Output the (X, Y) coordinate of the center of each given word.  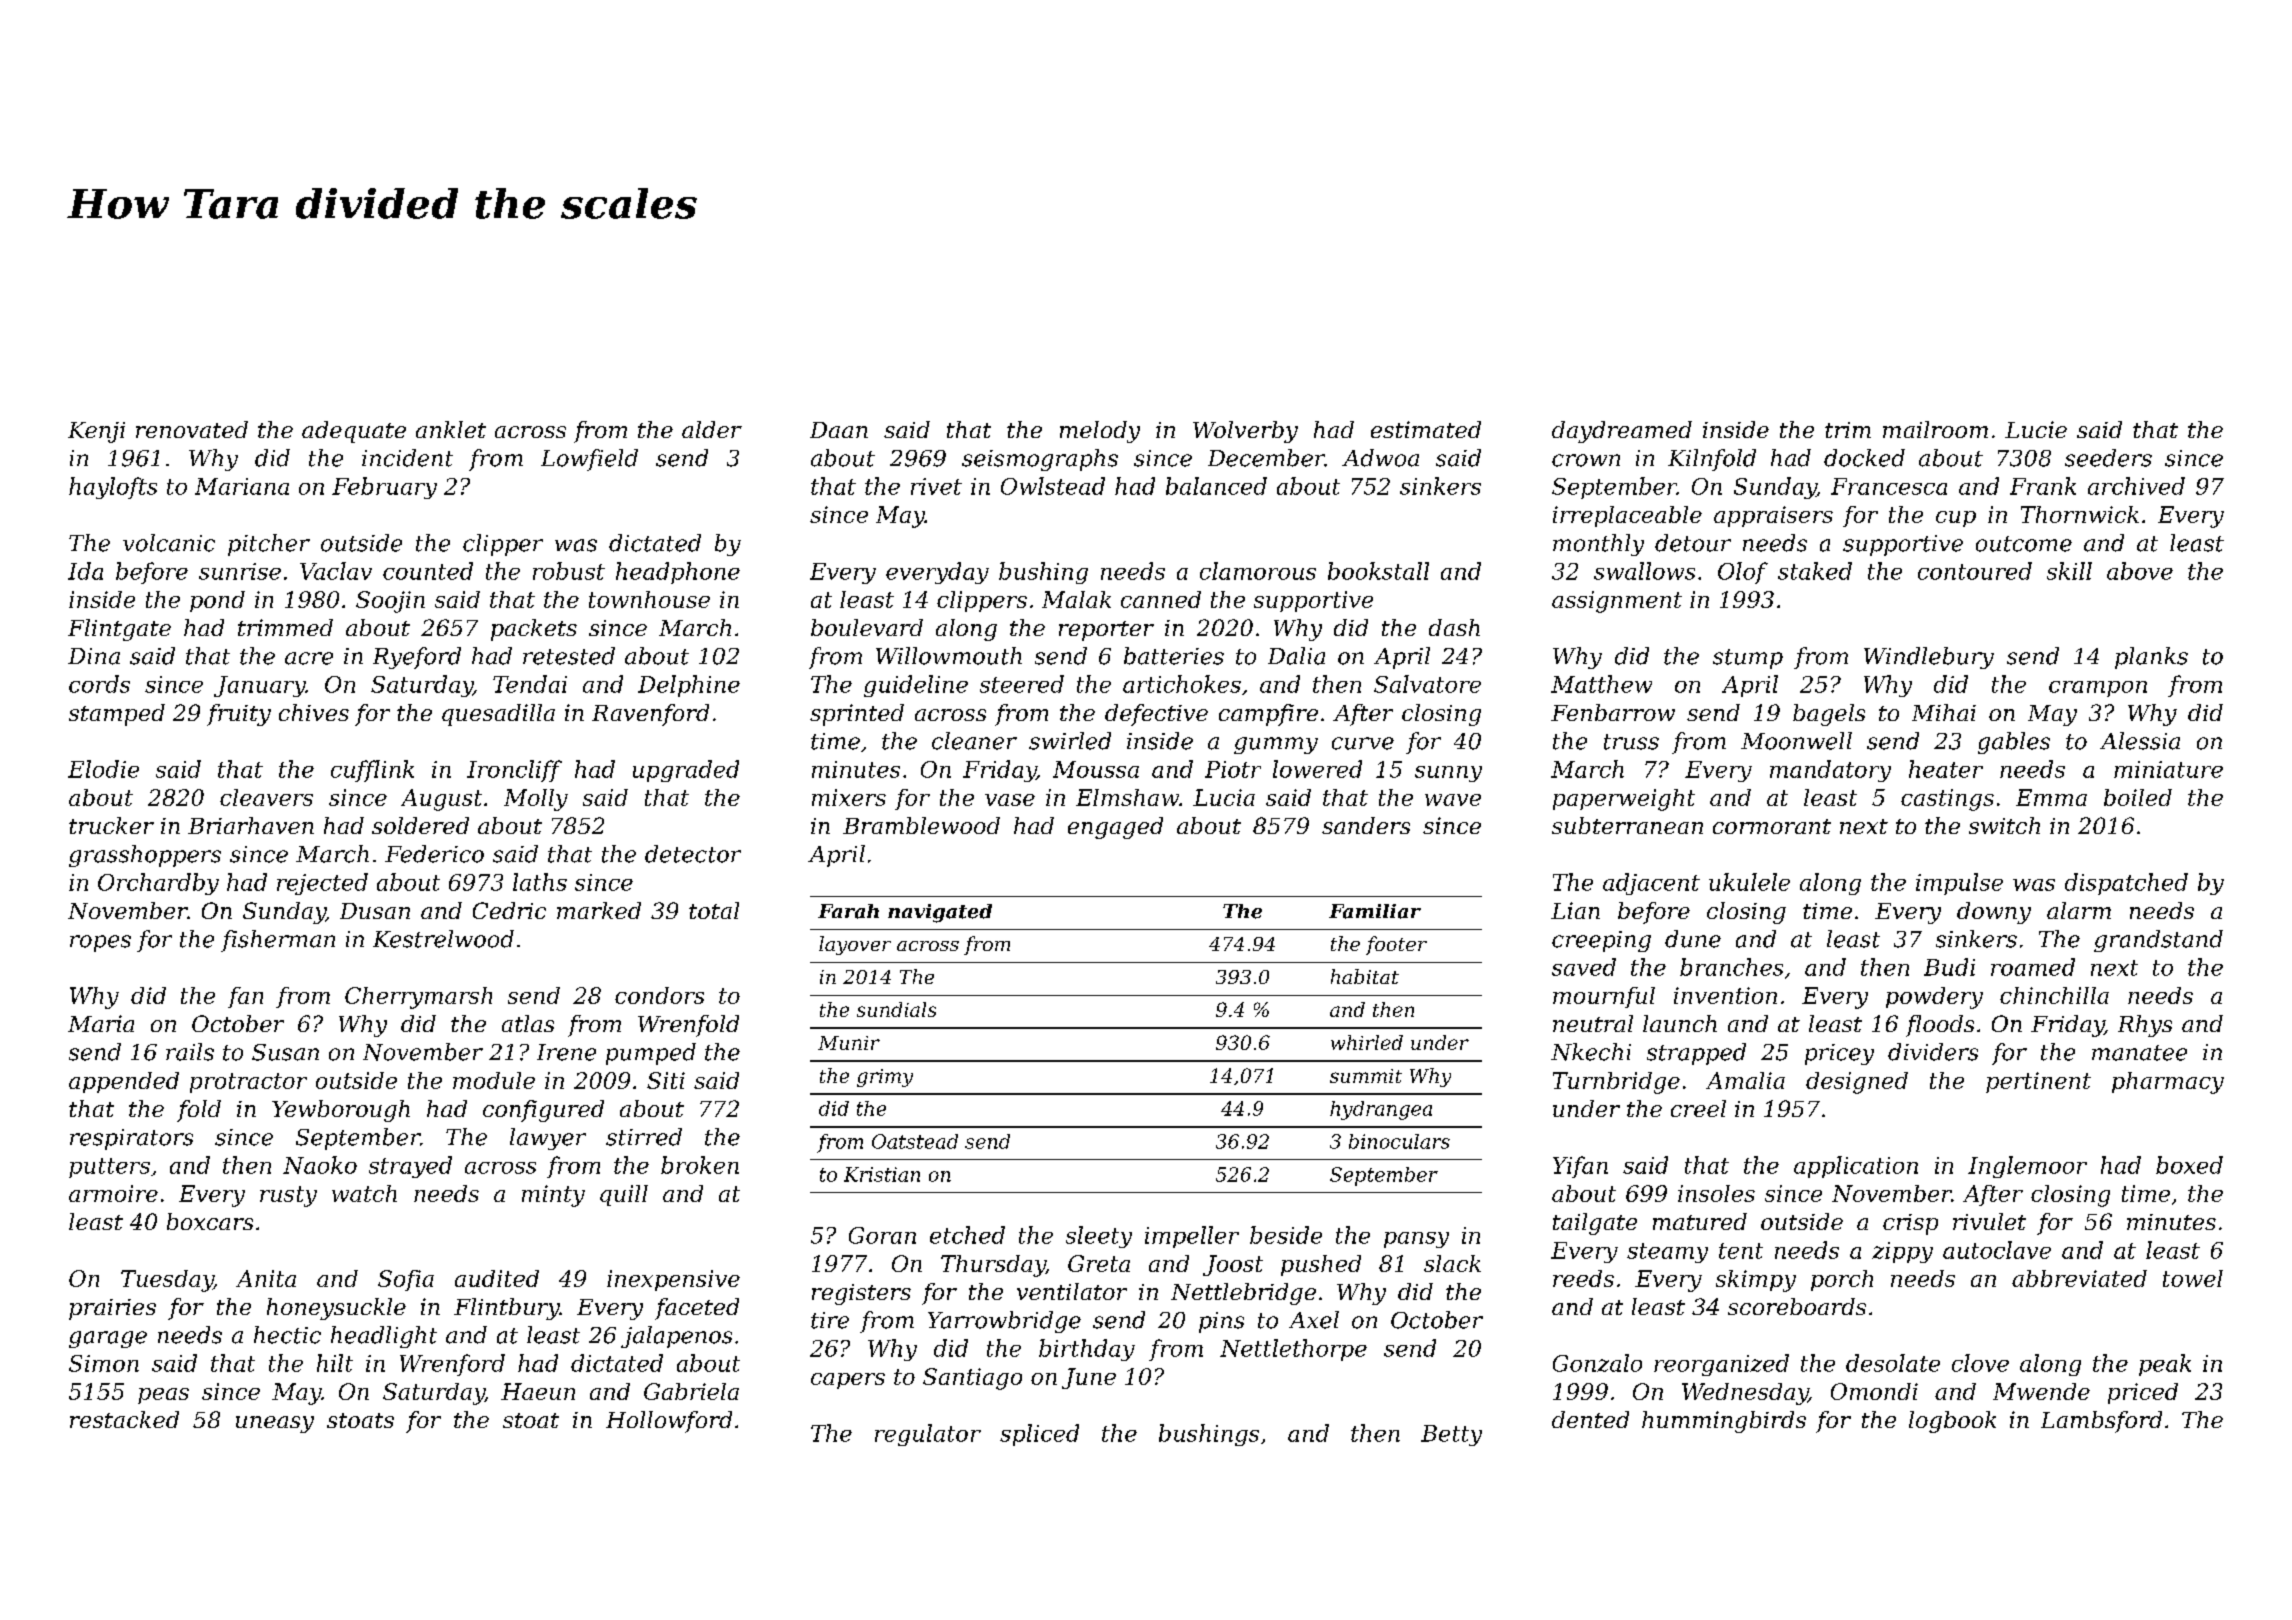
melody (1100, 432)
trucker (111, 825)
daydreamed (1622, 432)
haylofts (113, 488)
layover (855, 945)
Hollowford (669, 1422)
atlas (528, 1023)
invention (1725, 995)
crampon (2098, 689)
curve (1363, 743)
